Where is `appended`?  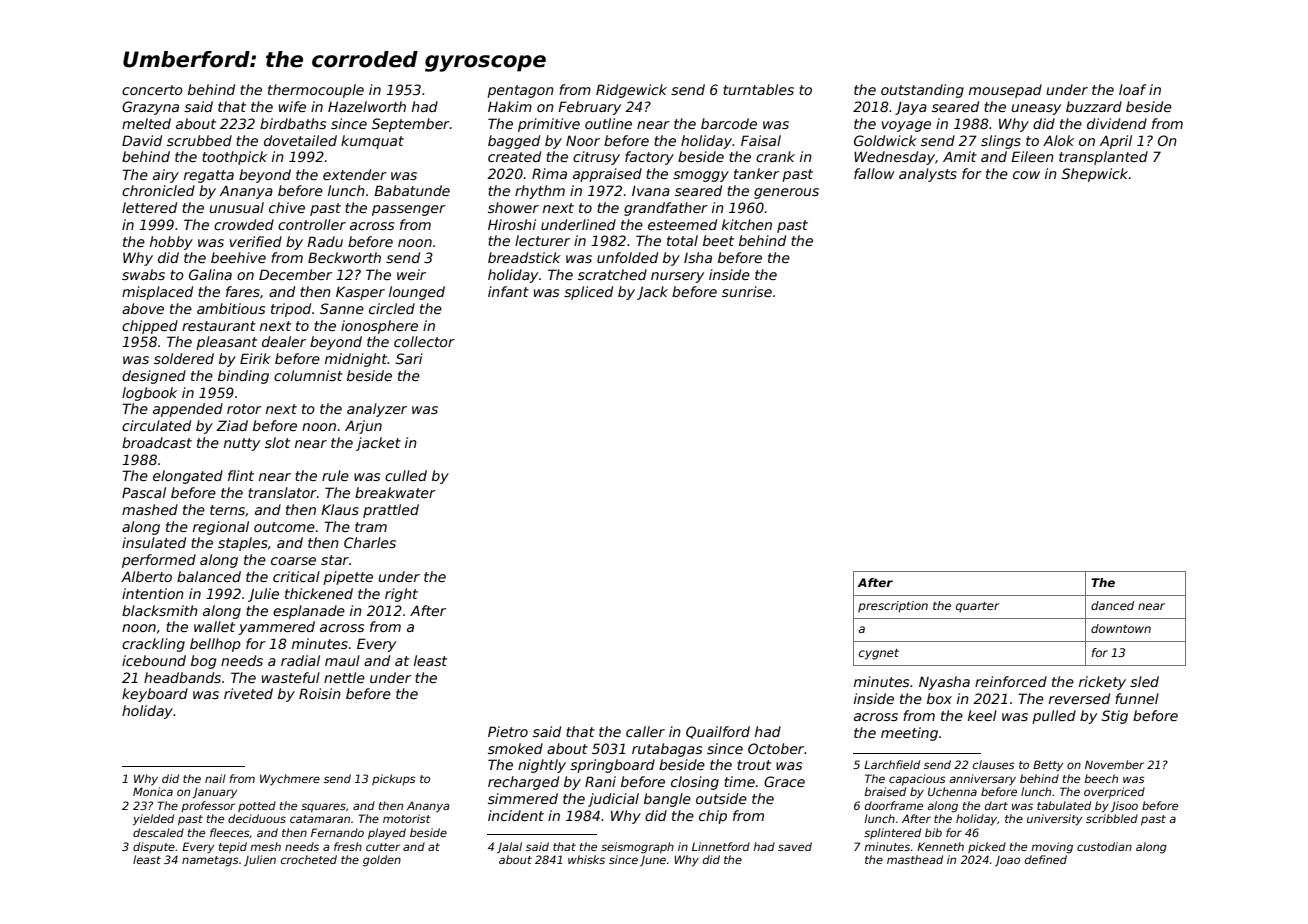
appended is located at coordinates (188, 410).
